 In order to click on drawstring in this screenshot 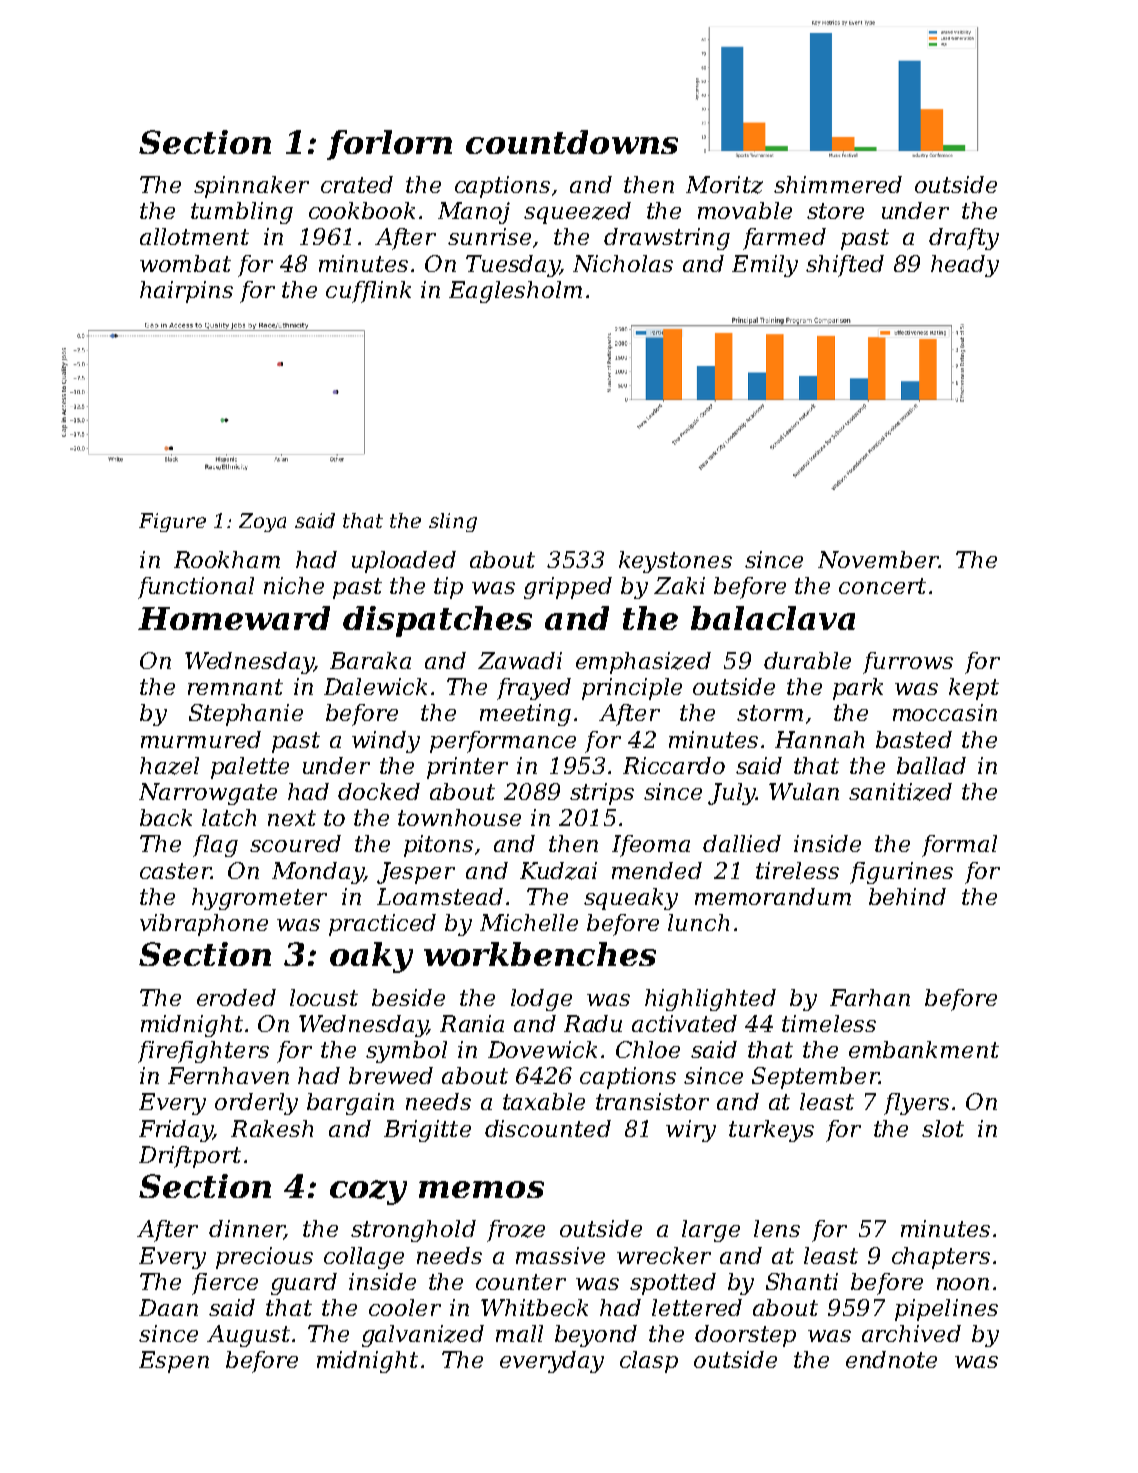, I will do `click(667, 239)`.
